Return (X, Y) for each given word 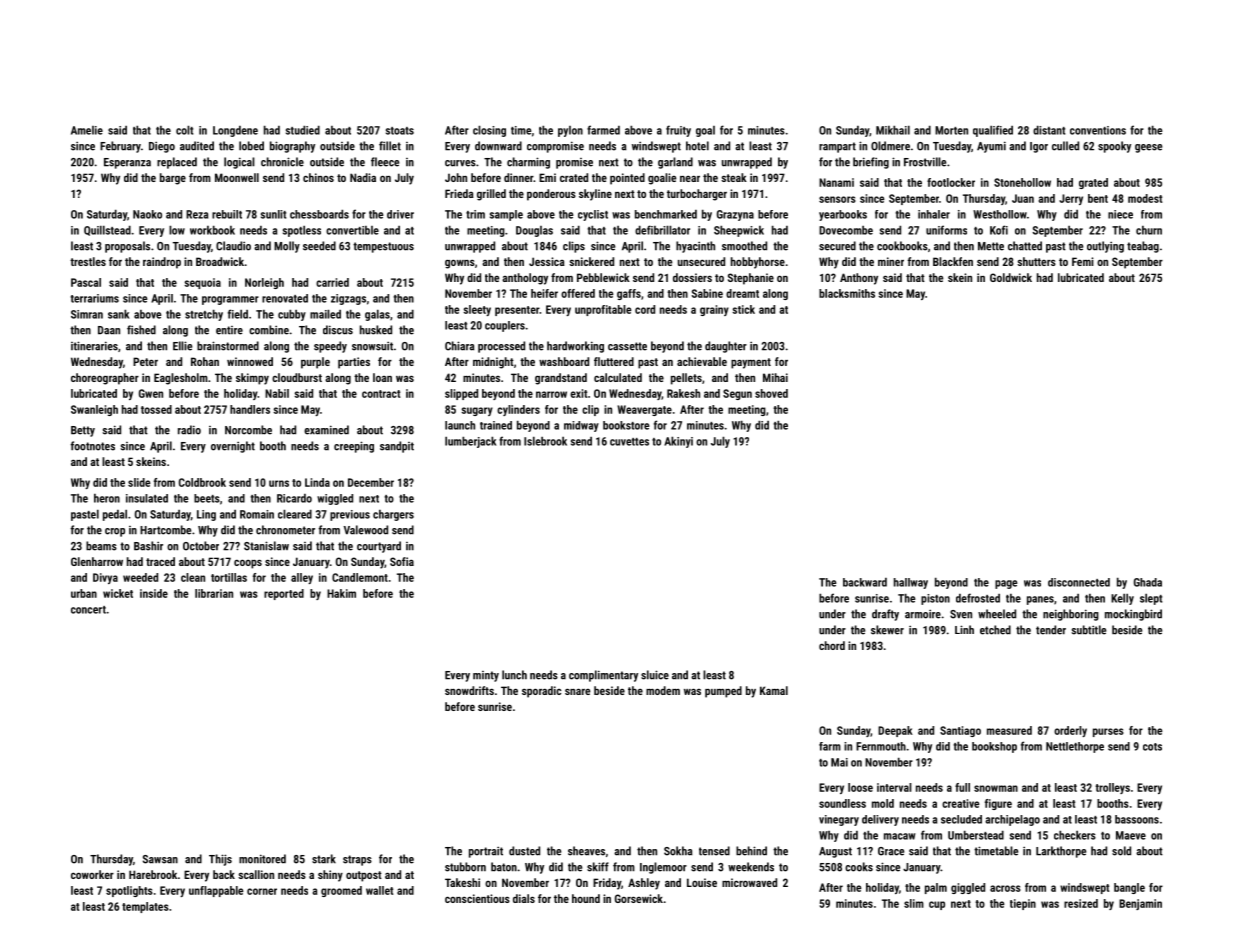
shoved (771, 393)
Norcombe (248, 430)
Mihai (775, 377)
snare (577, 691)
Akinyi (678, 442)
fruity (678, 131)
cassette (627, 346)
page (1006, 584)
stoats (400, 131)
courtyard (379, 547)
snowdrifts (469, 690)
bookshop (994, 747)
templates (145, 907)
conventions (1098, 130)
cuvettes (629, 442)
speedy (330, 347)
